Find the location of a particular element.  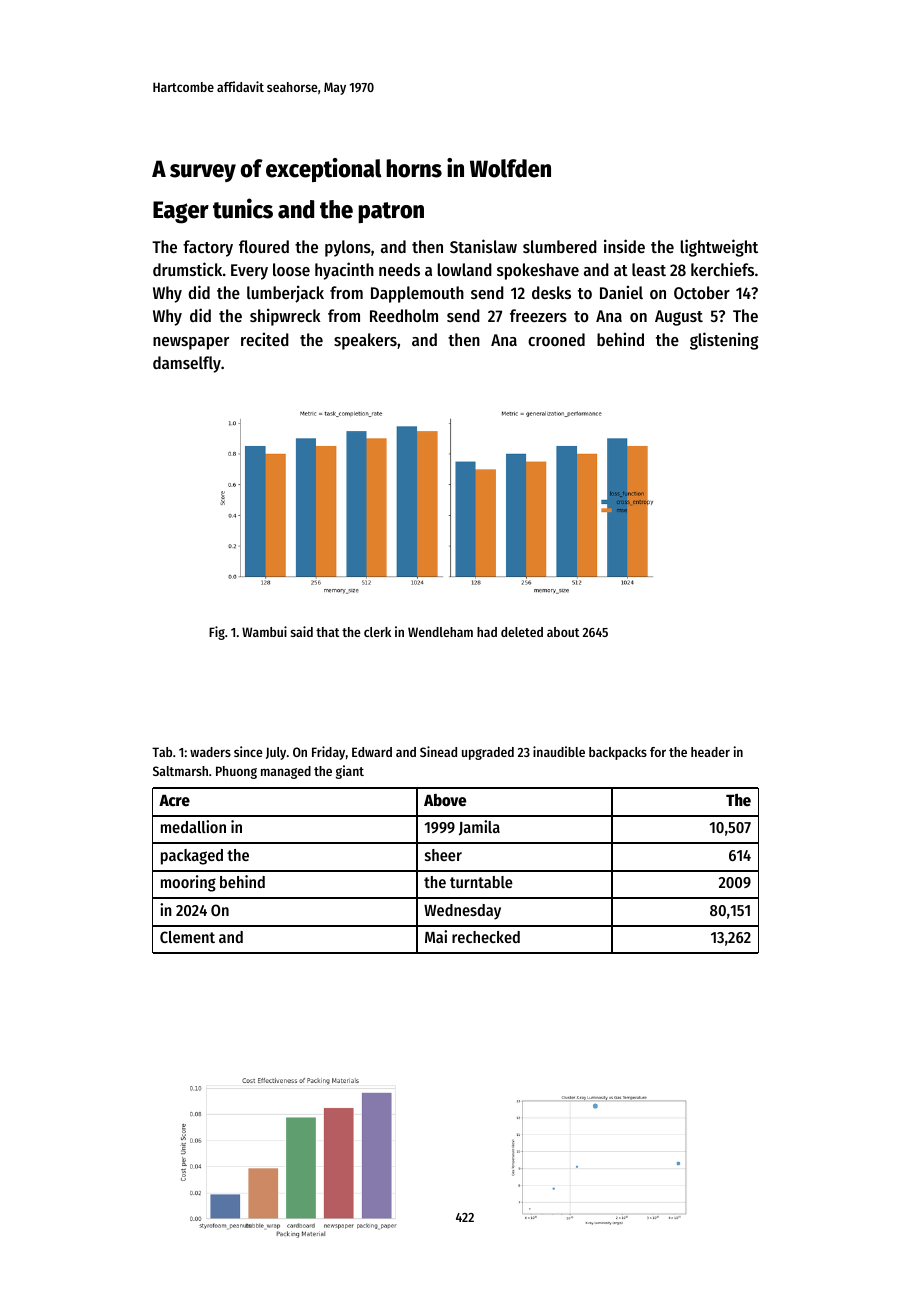

crooned is located at coordinates (556, 339).
